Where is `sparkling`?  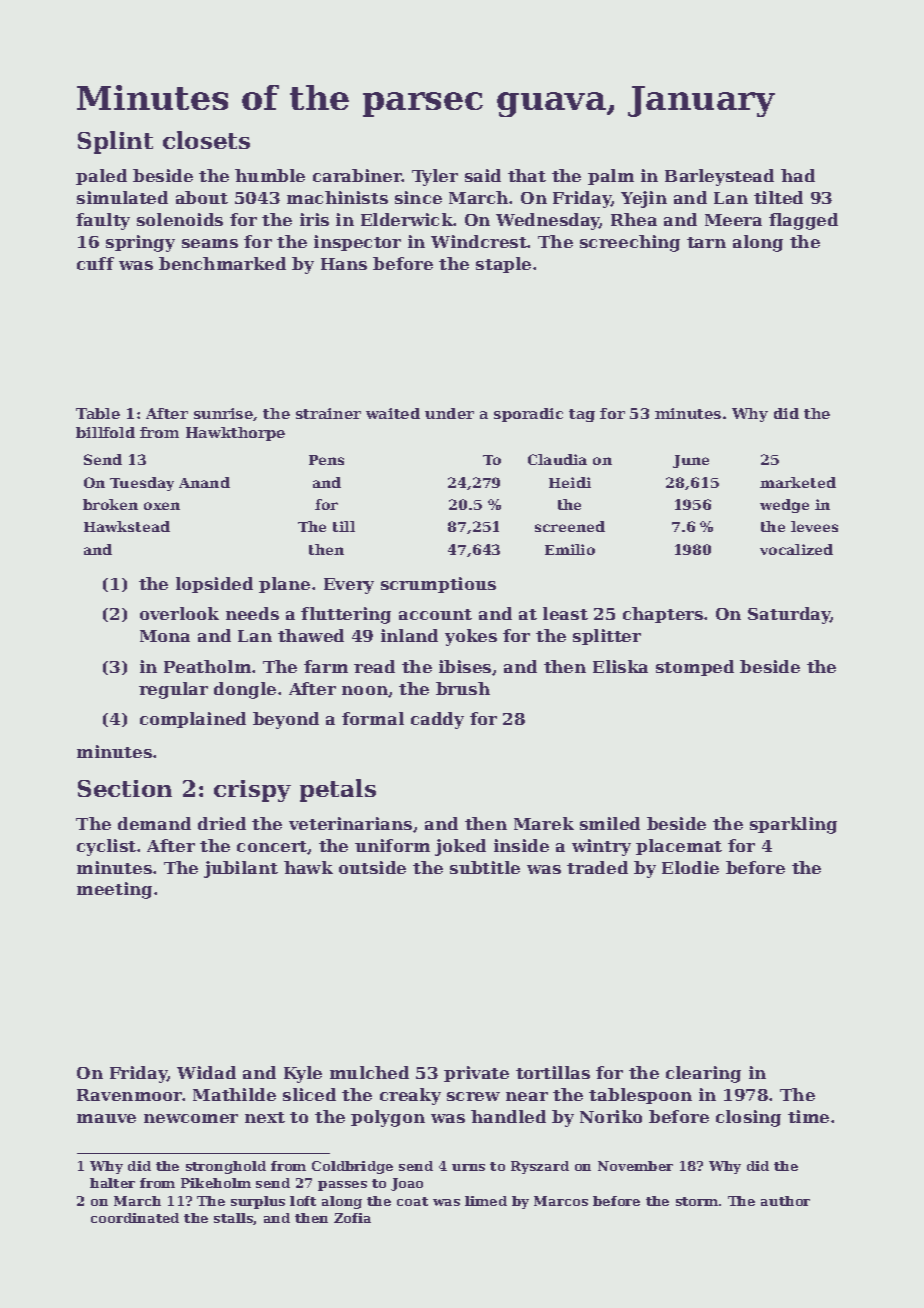 sparkling is located at coordinates (793, 825).
